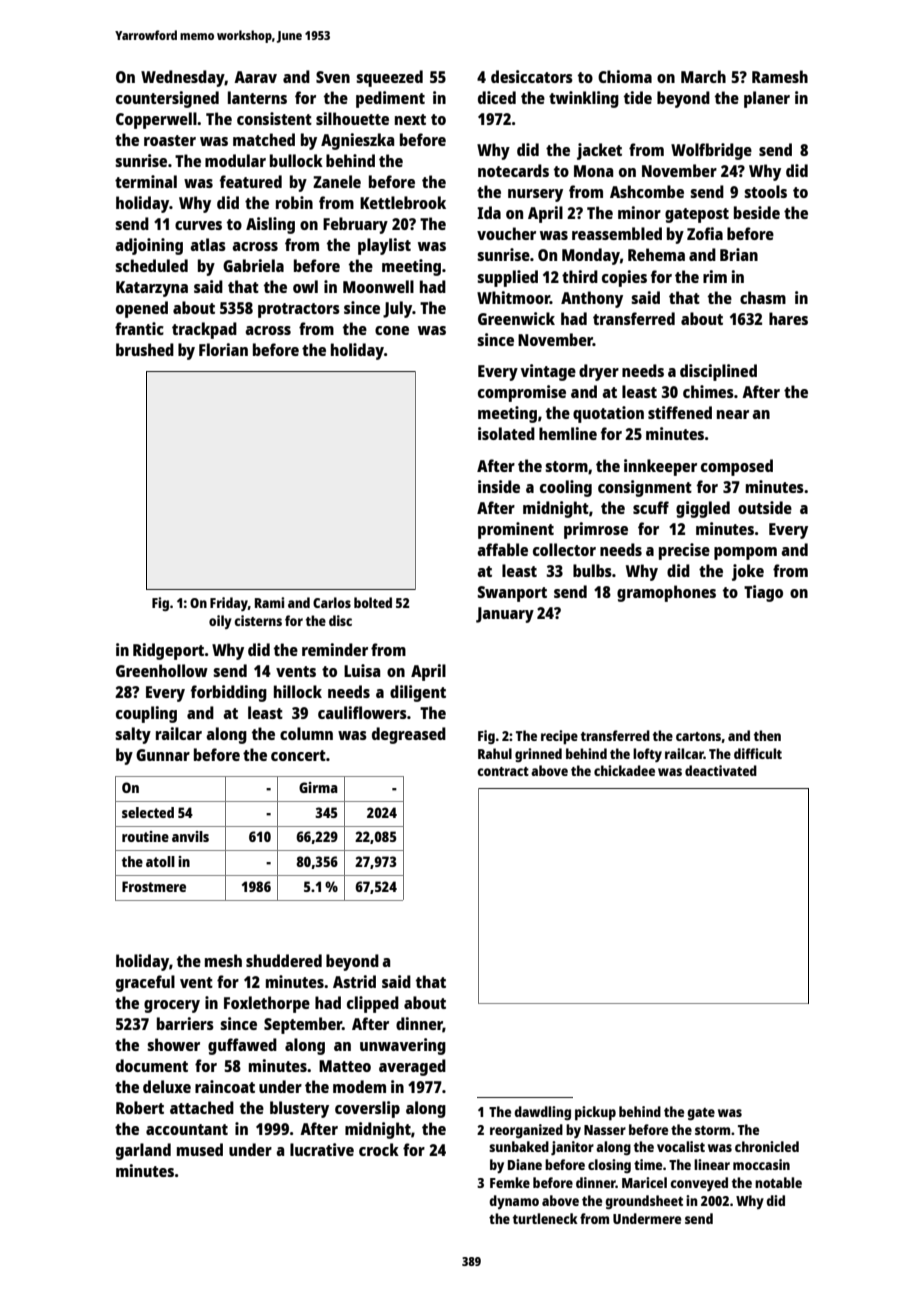 Image resolution: width=924 pixels, height=1308 pixels. Describe the element at coordinates (322, 1149) in the page. I see `lucrative` at that location.
